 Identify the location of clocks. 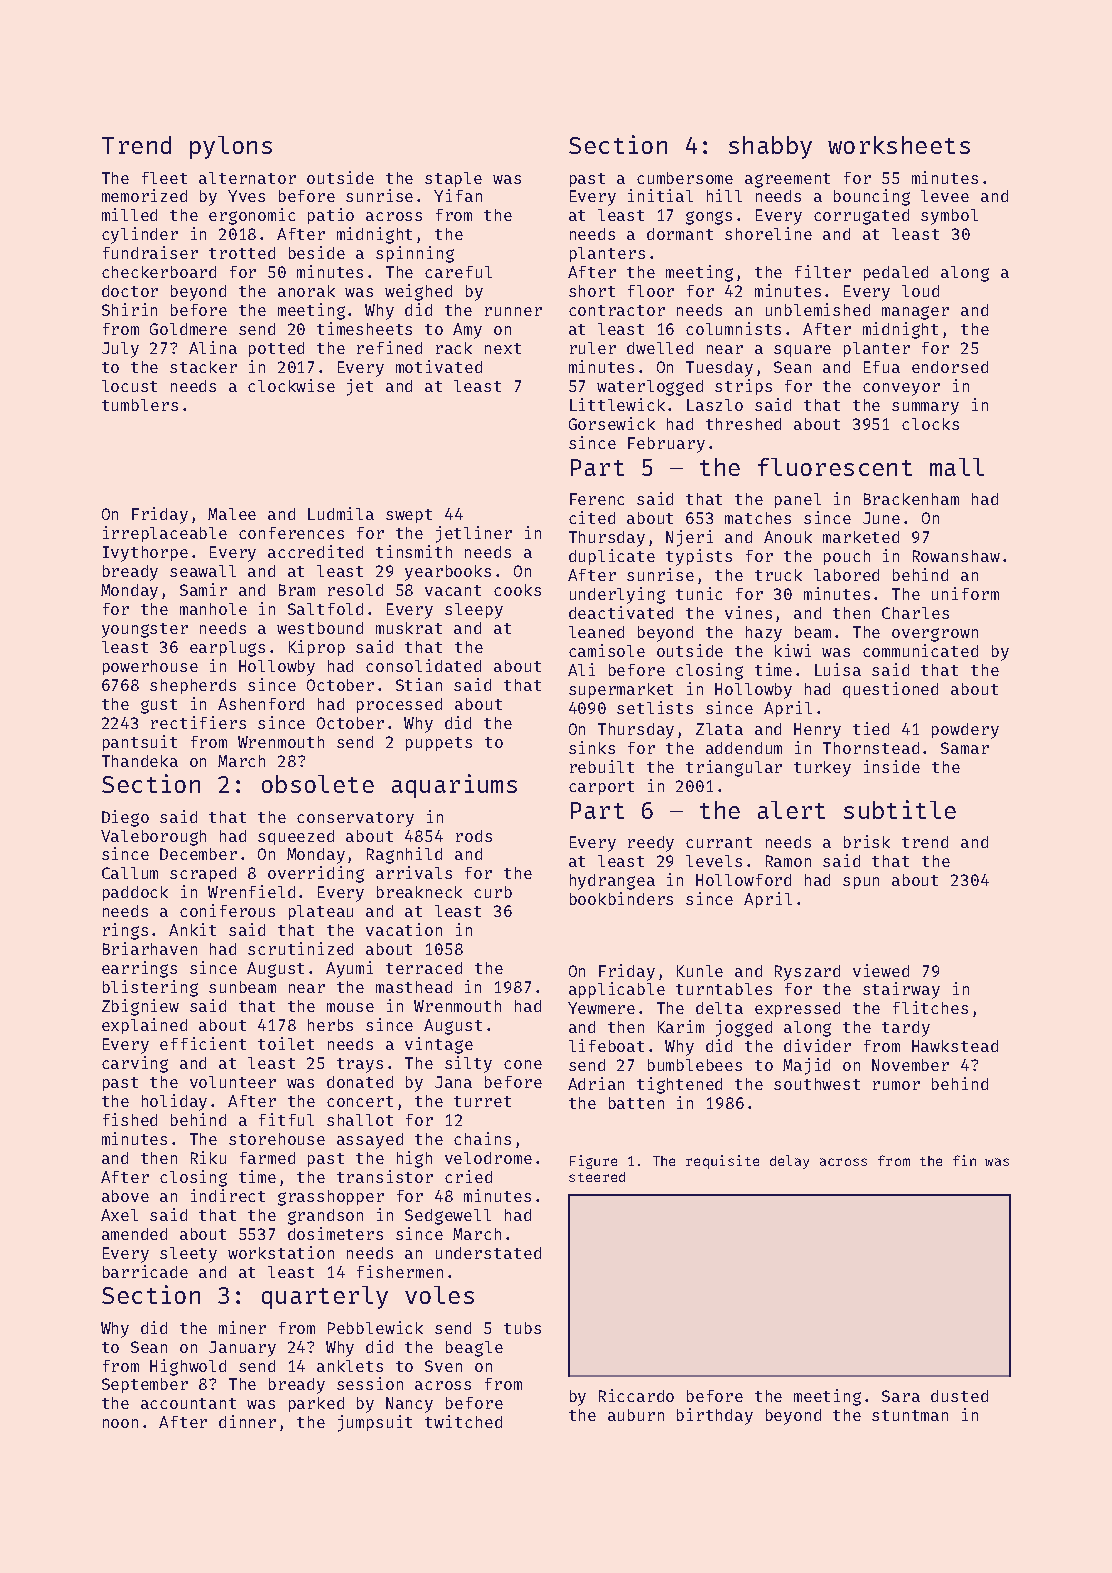
(930, 424).
